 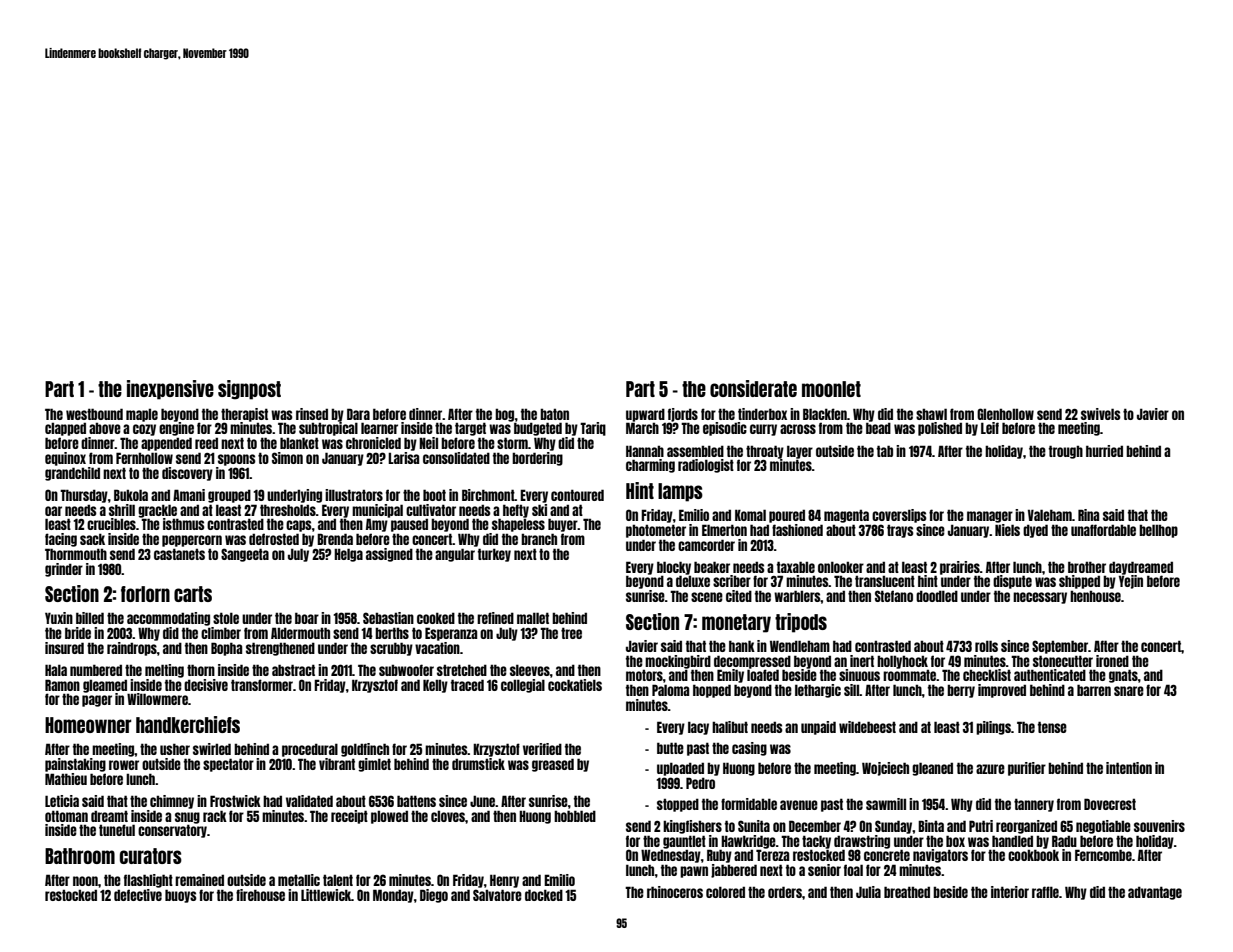 What do you see at coordinates (435, 686) in the screenshot?
I see `Kelly` at bounding box center [435, 686].
